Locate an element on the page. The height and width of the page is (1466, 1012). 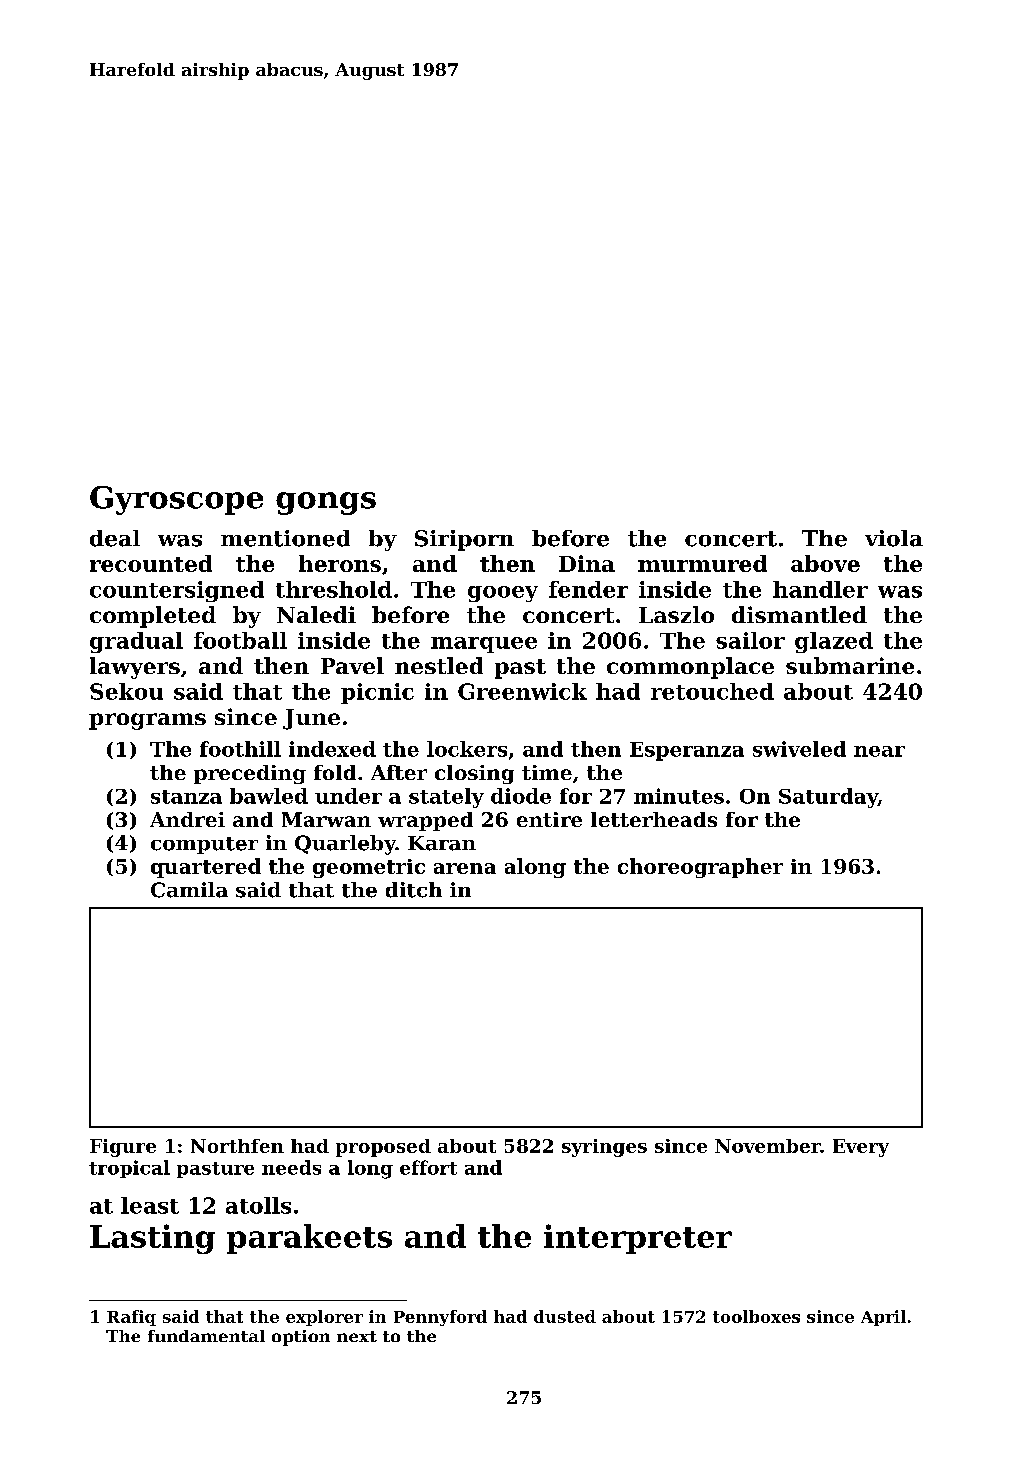
atolls is located at coordinates (258, 1205).
